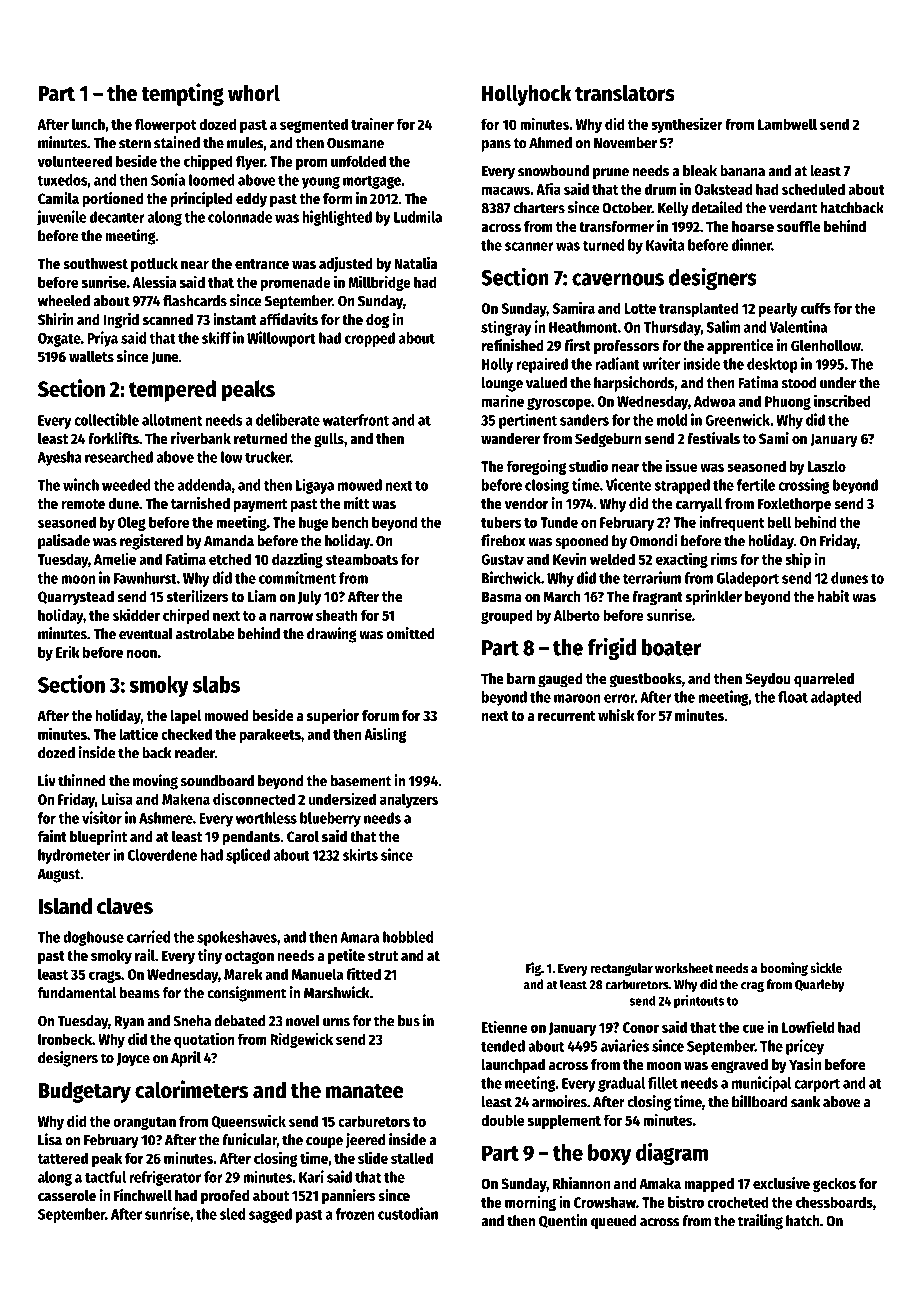  What do you see at coordinates (106, 419) in the screenshot?
I see `collectible` at bounding box center [106, 419].
